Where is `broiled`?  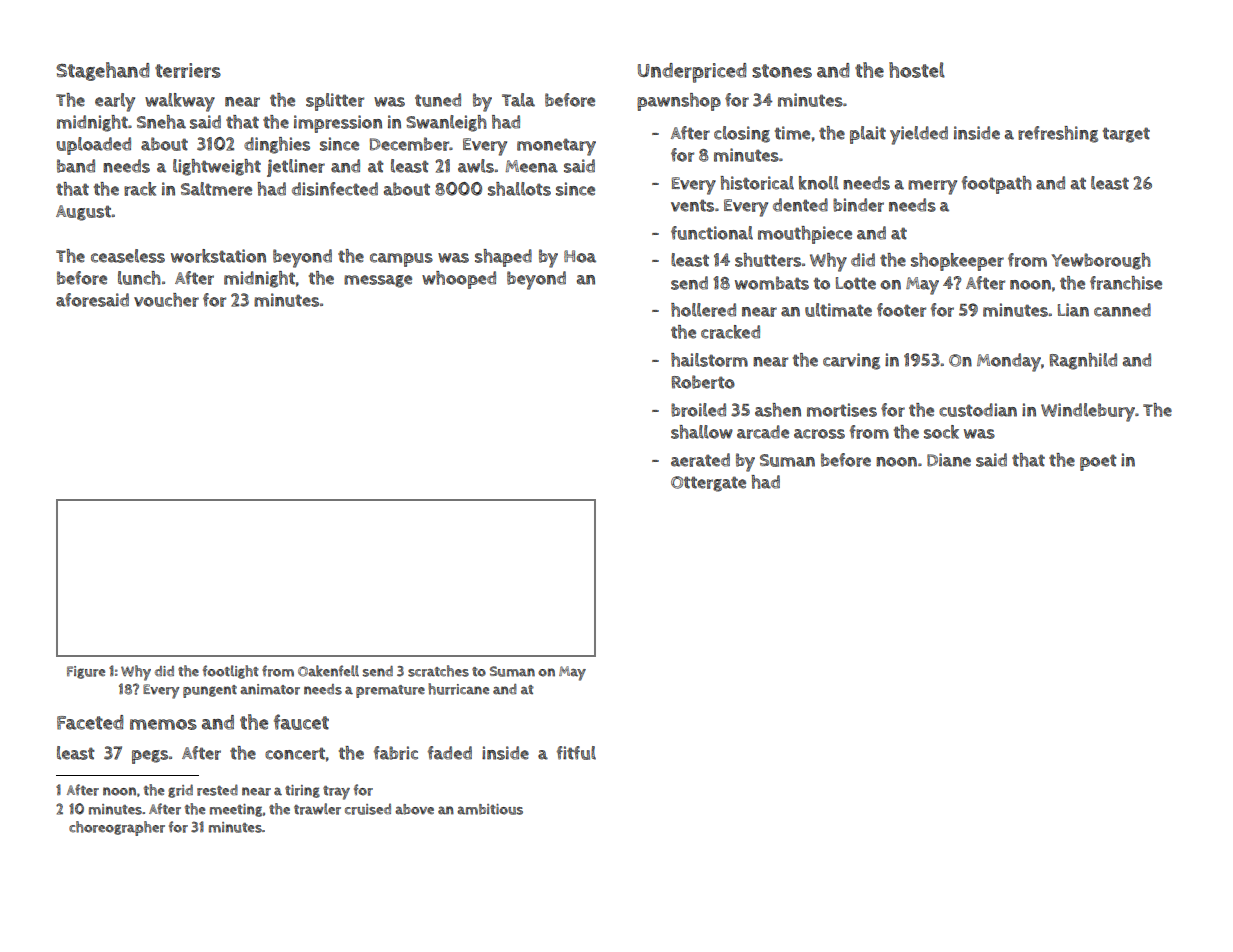
broiled is located at coordinates (698, 410).
